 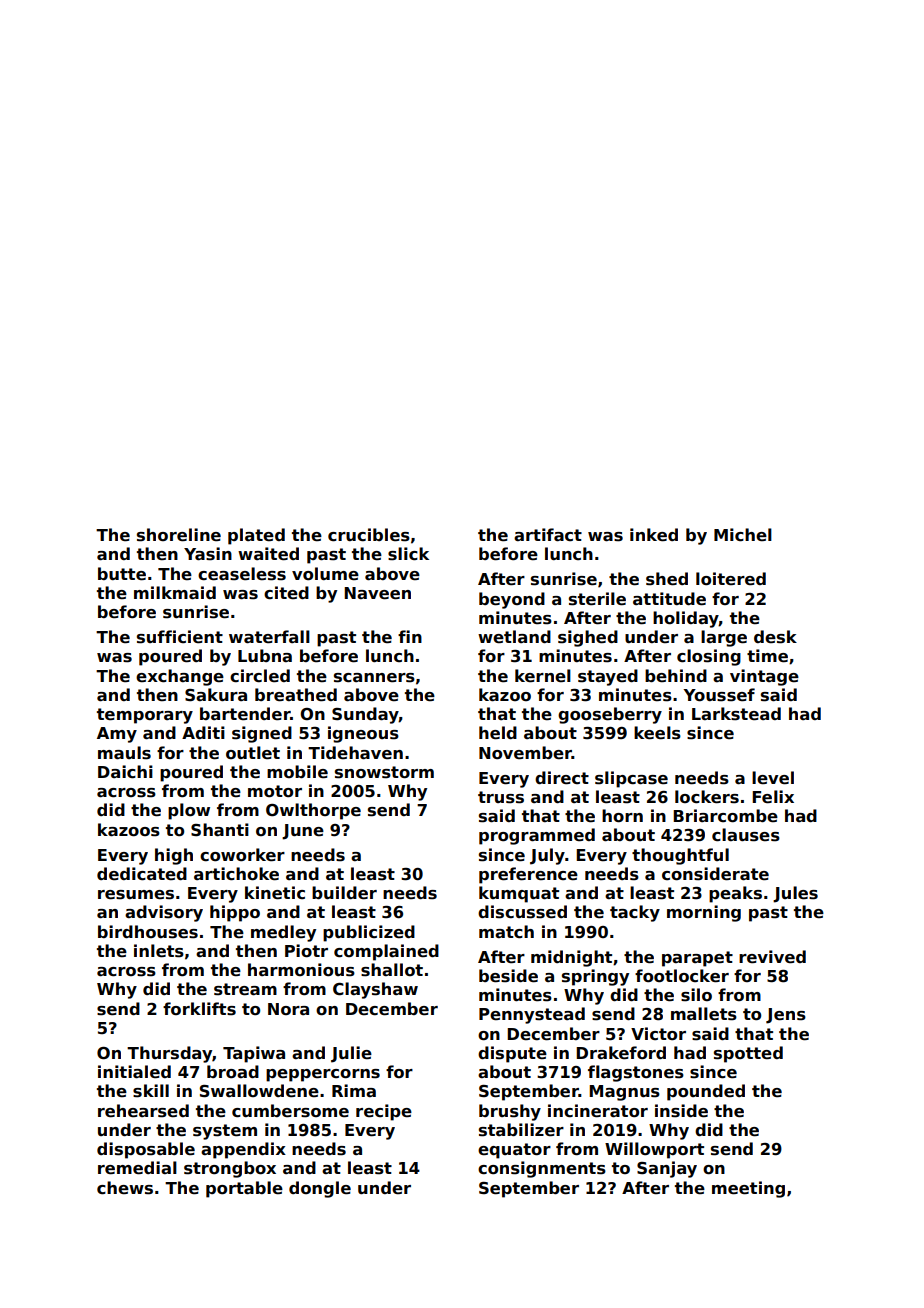 I want to click on stayed, so click(x=608, y=677).
